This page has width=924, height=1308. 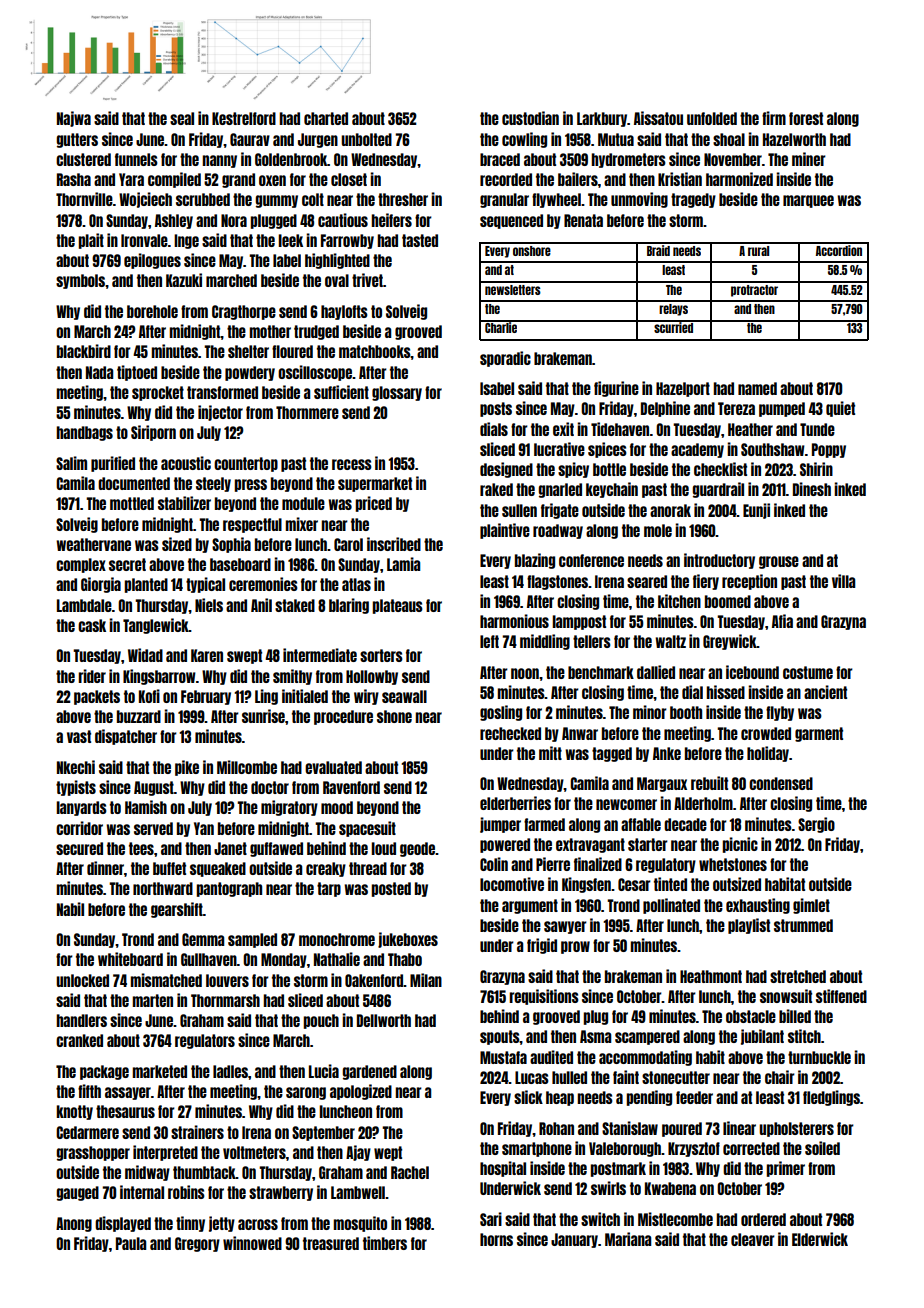 I want to click on minor, so click(x=650, y=712).
